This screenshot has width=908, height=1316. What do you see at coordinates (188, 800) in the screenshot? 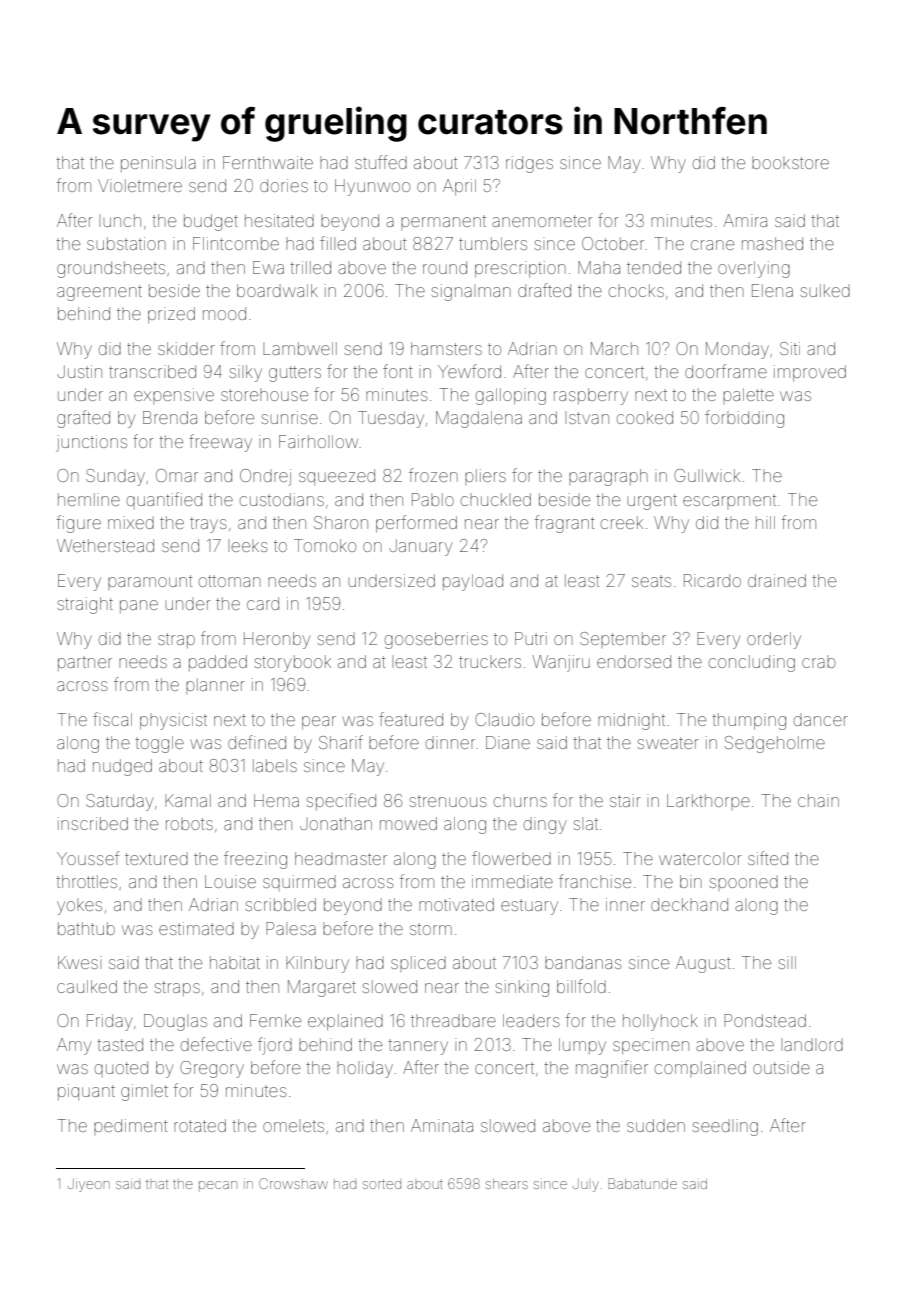
I see `Kamal` at bounding box center [188, 800].
